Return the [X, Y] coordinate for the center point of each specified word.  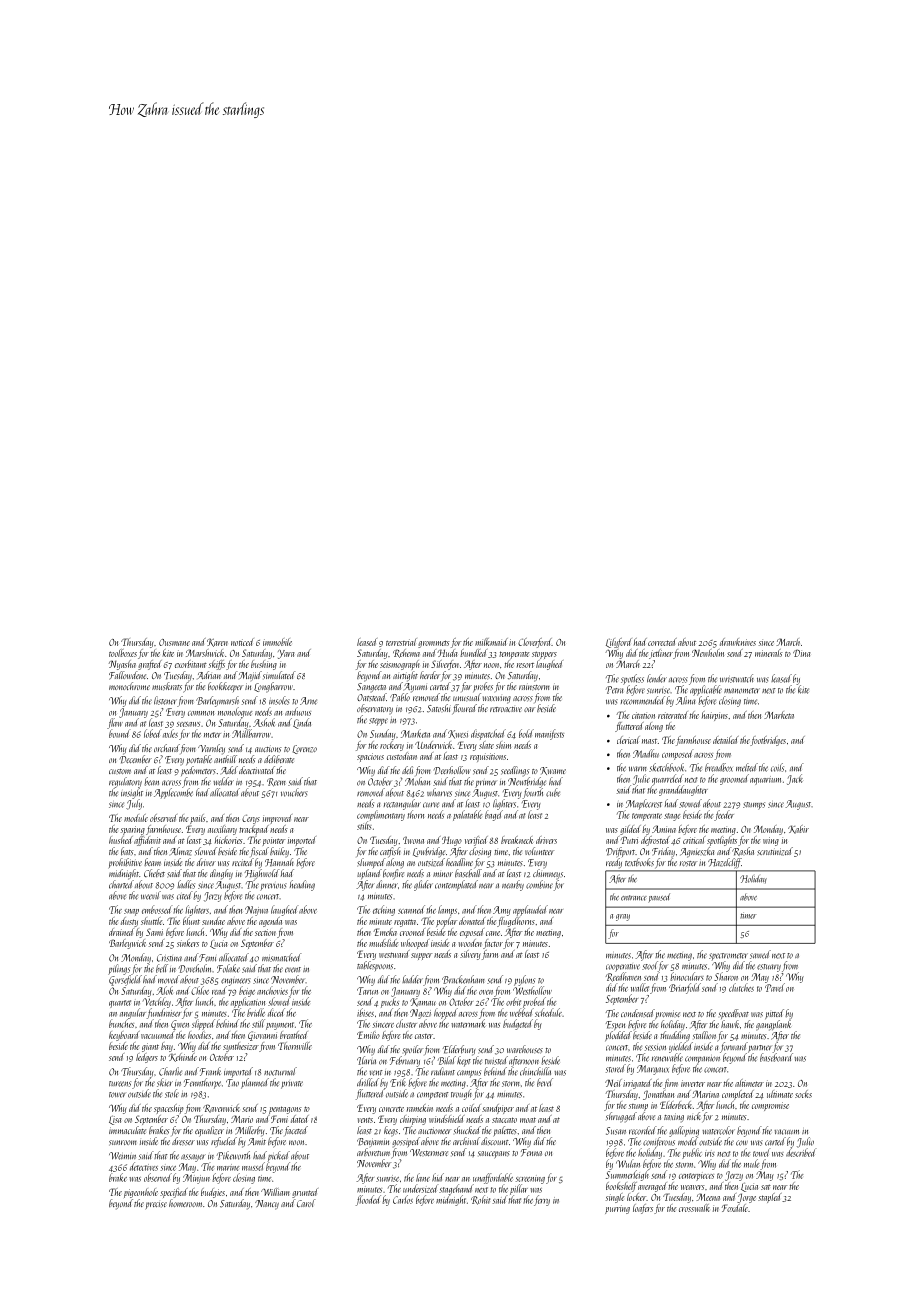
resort [525, 665]
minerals [769, 653]
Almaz [180, 851]
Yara [286, 654]
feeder [724, 815]
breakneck [517, 840]
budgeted [518, 1024]
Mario [242, 1119]
